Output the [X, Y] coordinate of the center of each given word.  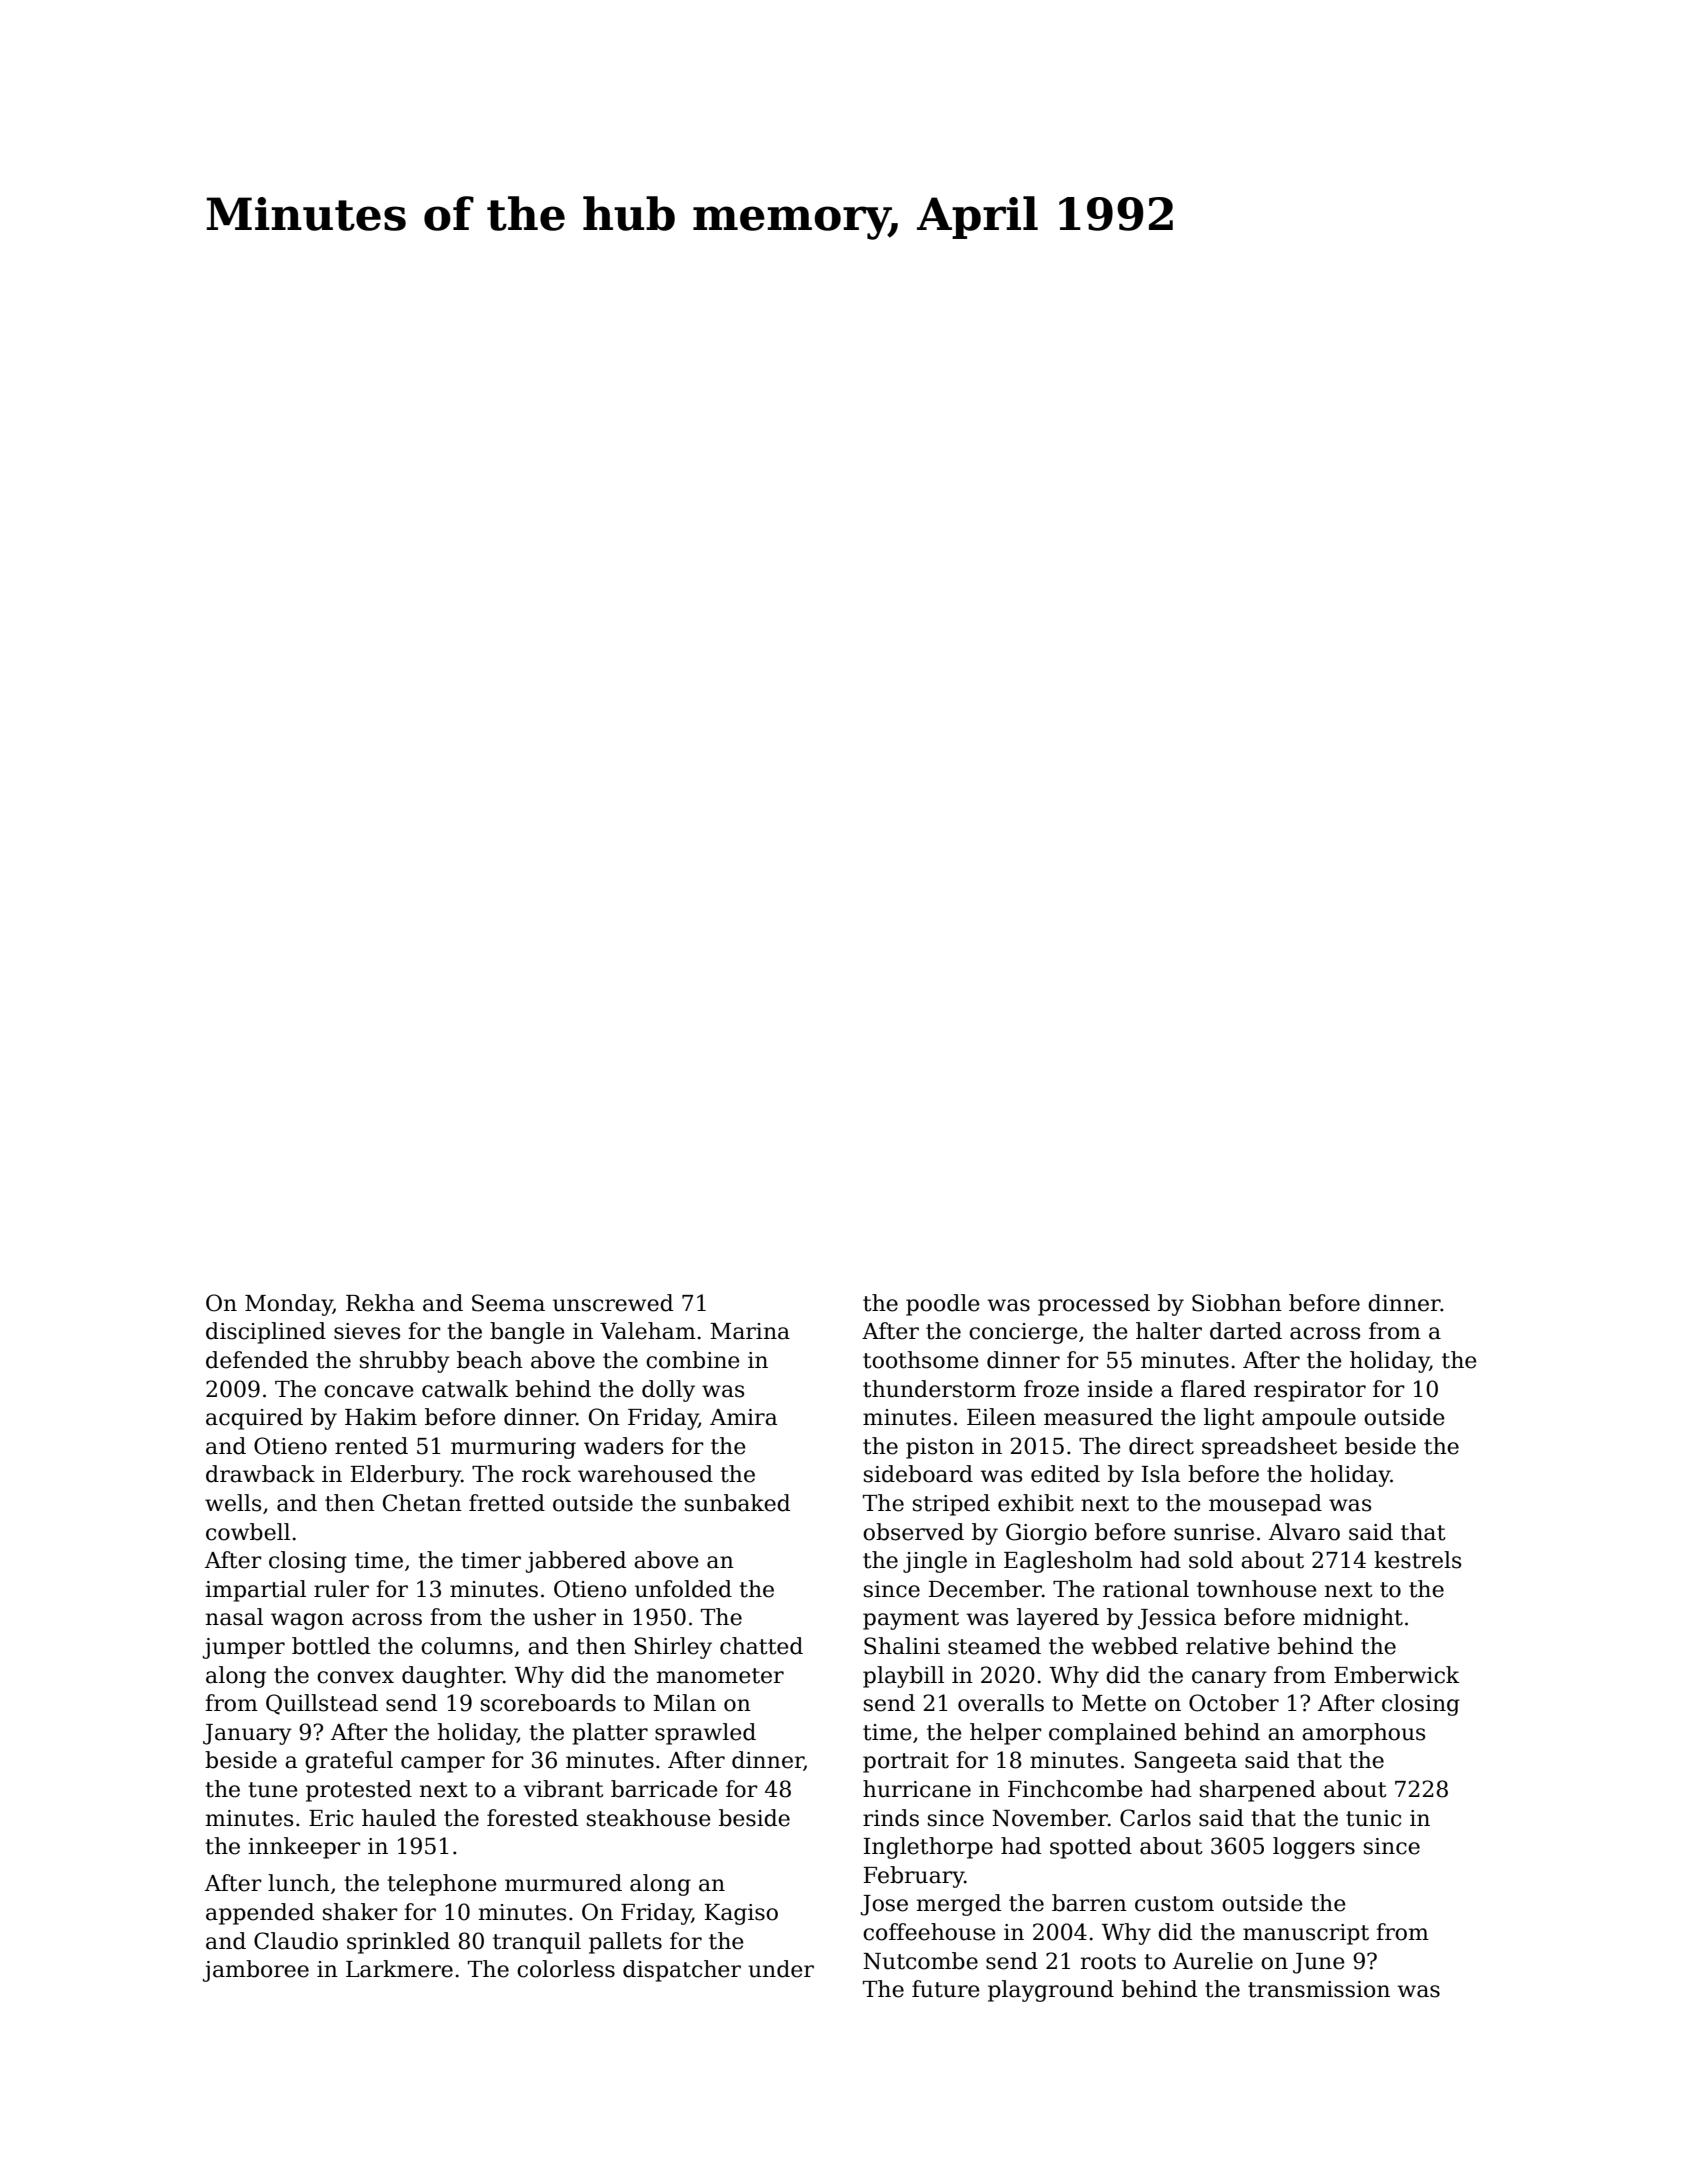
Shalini [902, 1646]
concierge [1023, 1333]
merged [959, 1905]
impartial [255, 1591]
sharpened [1258, 1791]
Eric [331, 1818]
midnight [1353, 1619]
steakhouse [649, 1818]
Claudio [296, 1941]
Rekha [380, 1303]
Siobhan [1237, 1303]
